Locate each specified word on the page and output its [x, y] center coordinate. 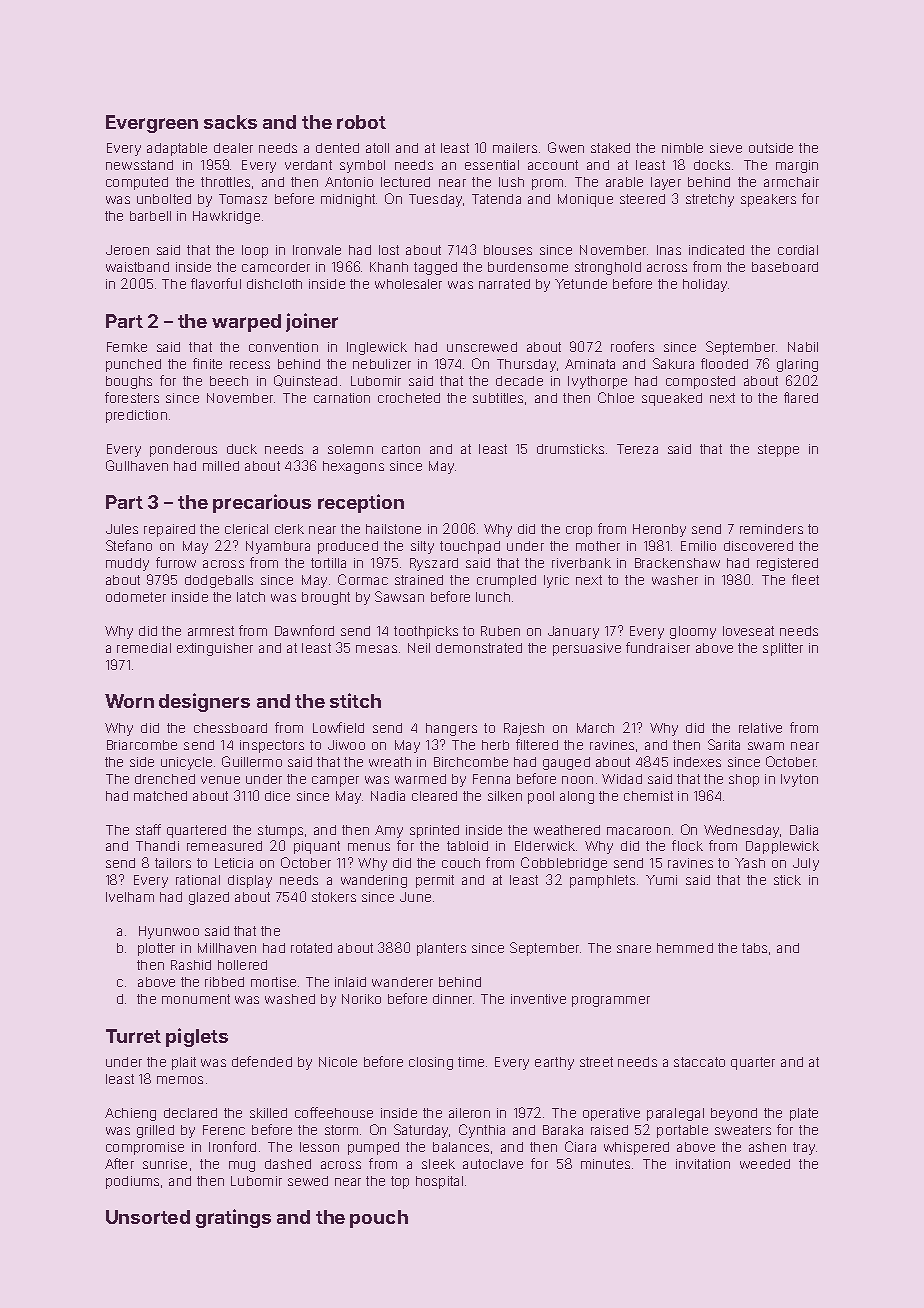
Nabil [803, 347]
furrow [176, 562]
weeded [765, 1164]
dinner [452, 999]
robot [361, 122]
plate [804, 1114]
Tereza [637, 449]
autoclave [493, 1164]
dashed [288, 1164]
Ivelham [130, 897]
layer [666, 183]
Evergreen [152, 124]
